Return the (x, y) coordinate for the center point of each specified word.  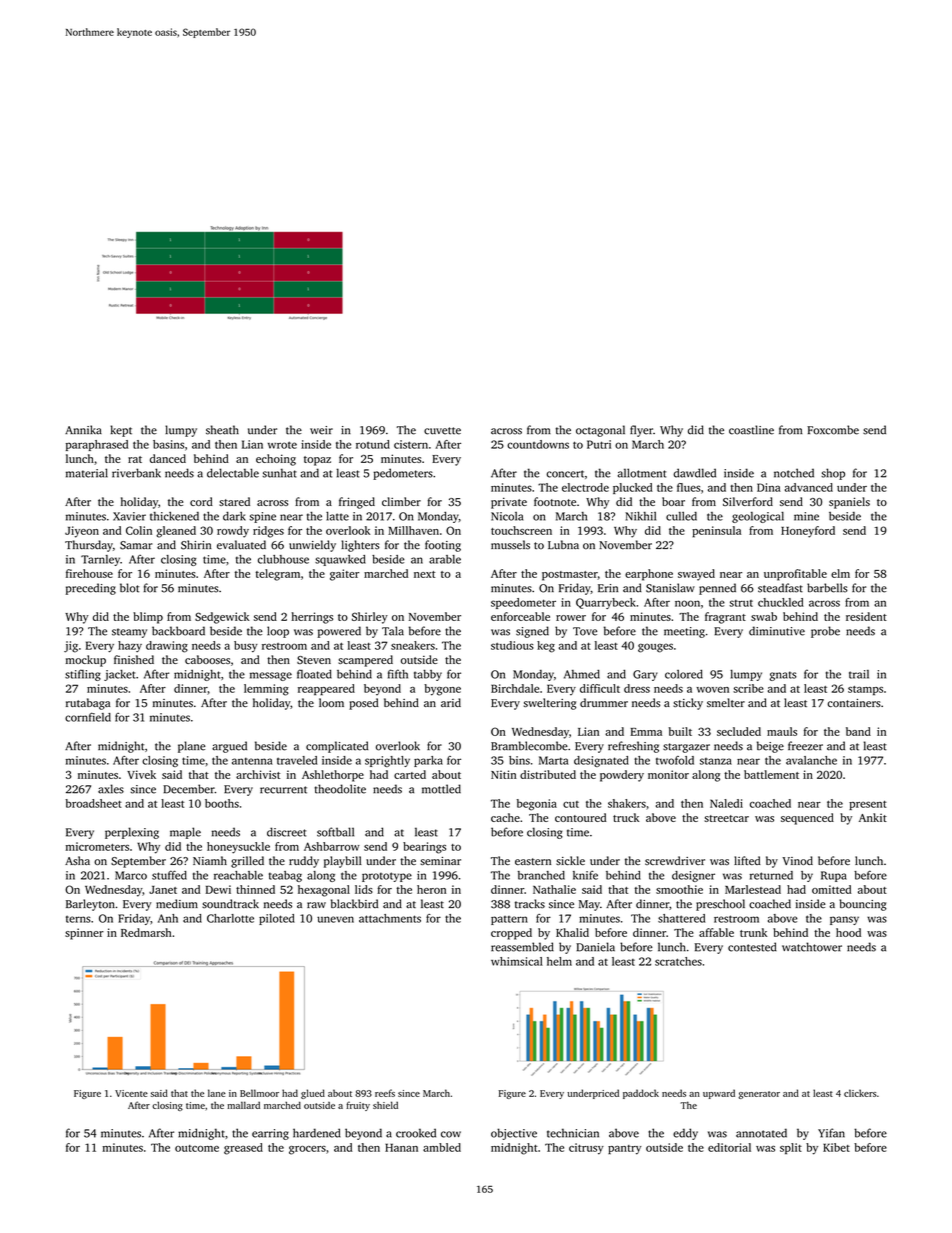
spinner (84, 934)
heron (431, 889)
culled (681, 516)
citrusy (586, 1149)
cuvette (442, 431)
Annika (83, 430)
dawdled (694, 473)
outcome (197, 1148)
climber (401, 501)
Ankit (873, 817)
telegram (278, 575)
